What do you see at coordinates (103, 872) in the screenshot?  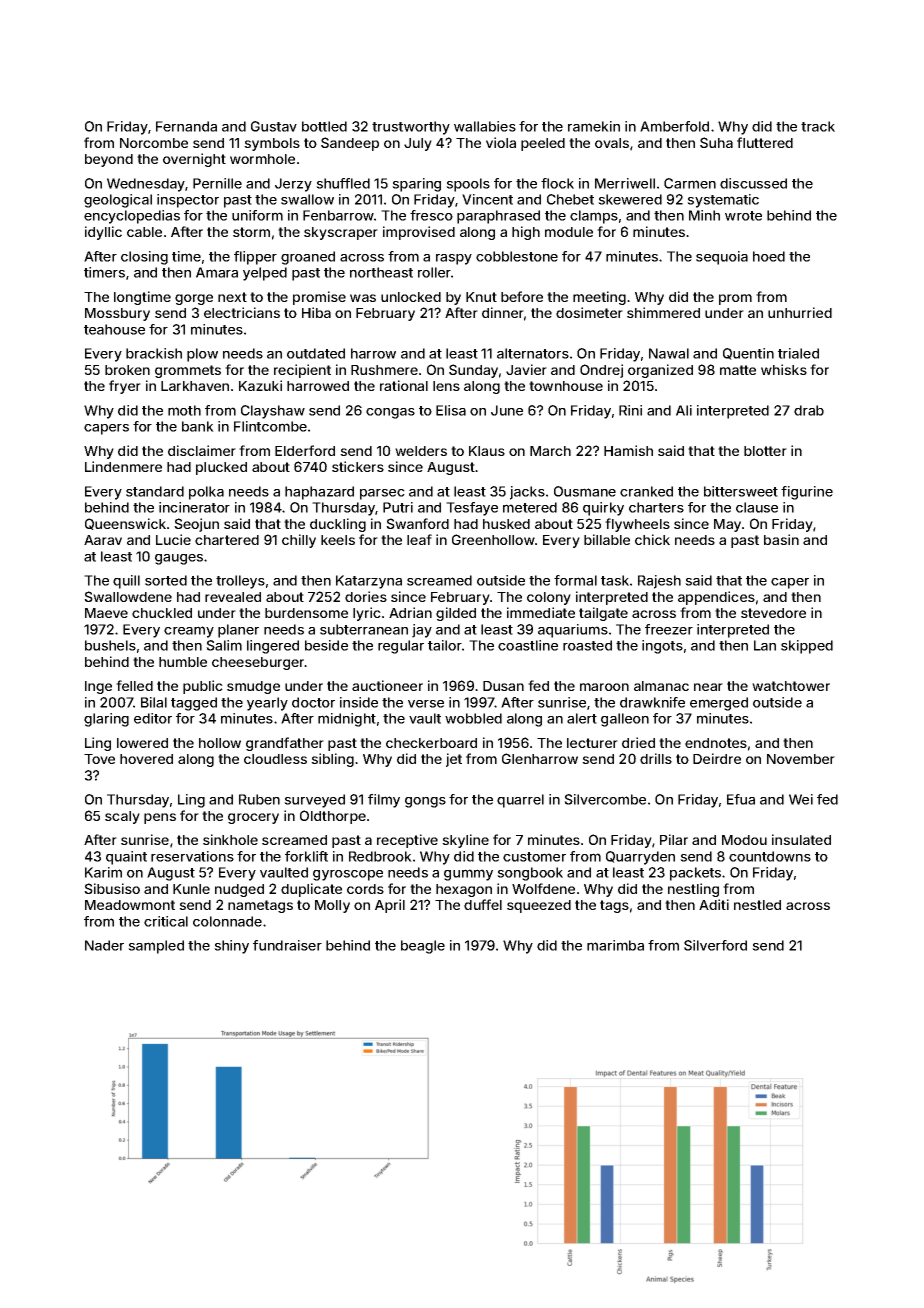 I see `Karim` at bounding box center [103, 872].
